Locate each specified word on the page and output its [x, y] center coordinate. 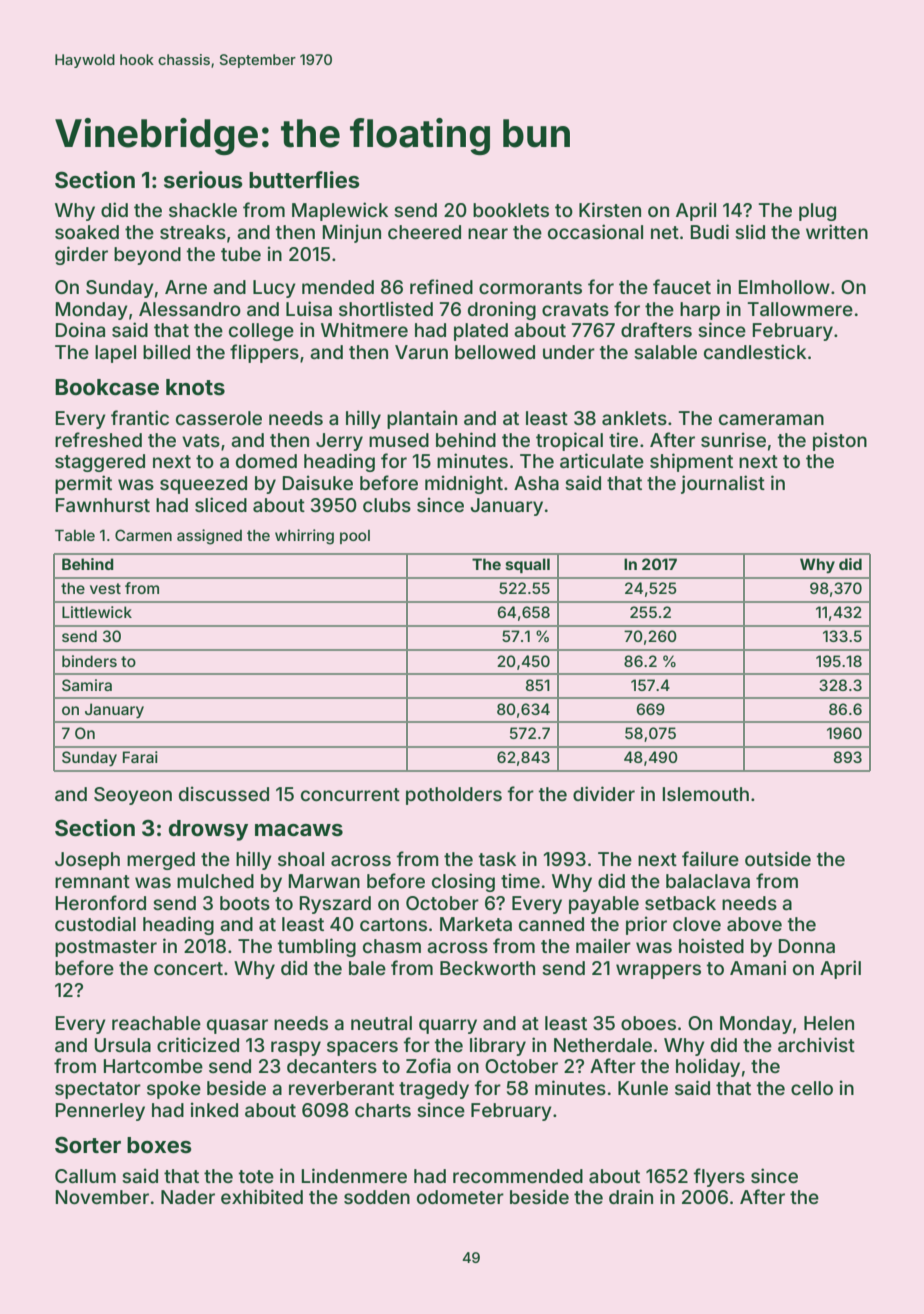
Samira [87, 685]
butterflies [304, 179]
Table [75, 535]
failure [710, 858]
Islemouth [706, 794]
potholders [454, 796]
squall [528, 565]
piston [840, 441]
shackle [203, 210]
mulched [215, 881]
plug [817, 212]
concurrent [350, 794]
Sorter [88, 1145]
